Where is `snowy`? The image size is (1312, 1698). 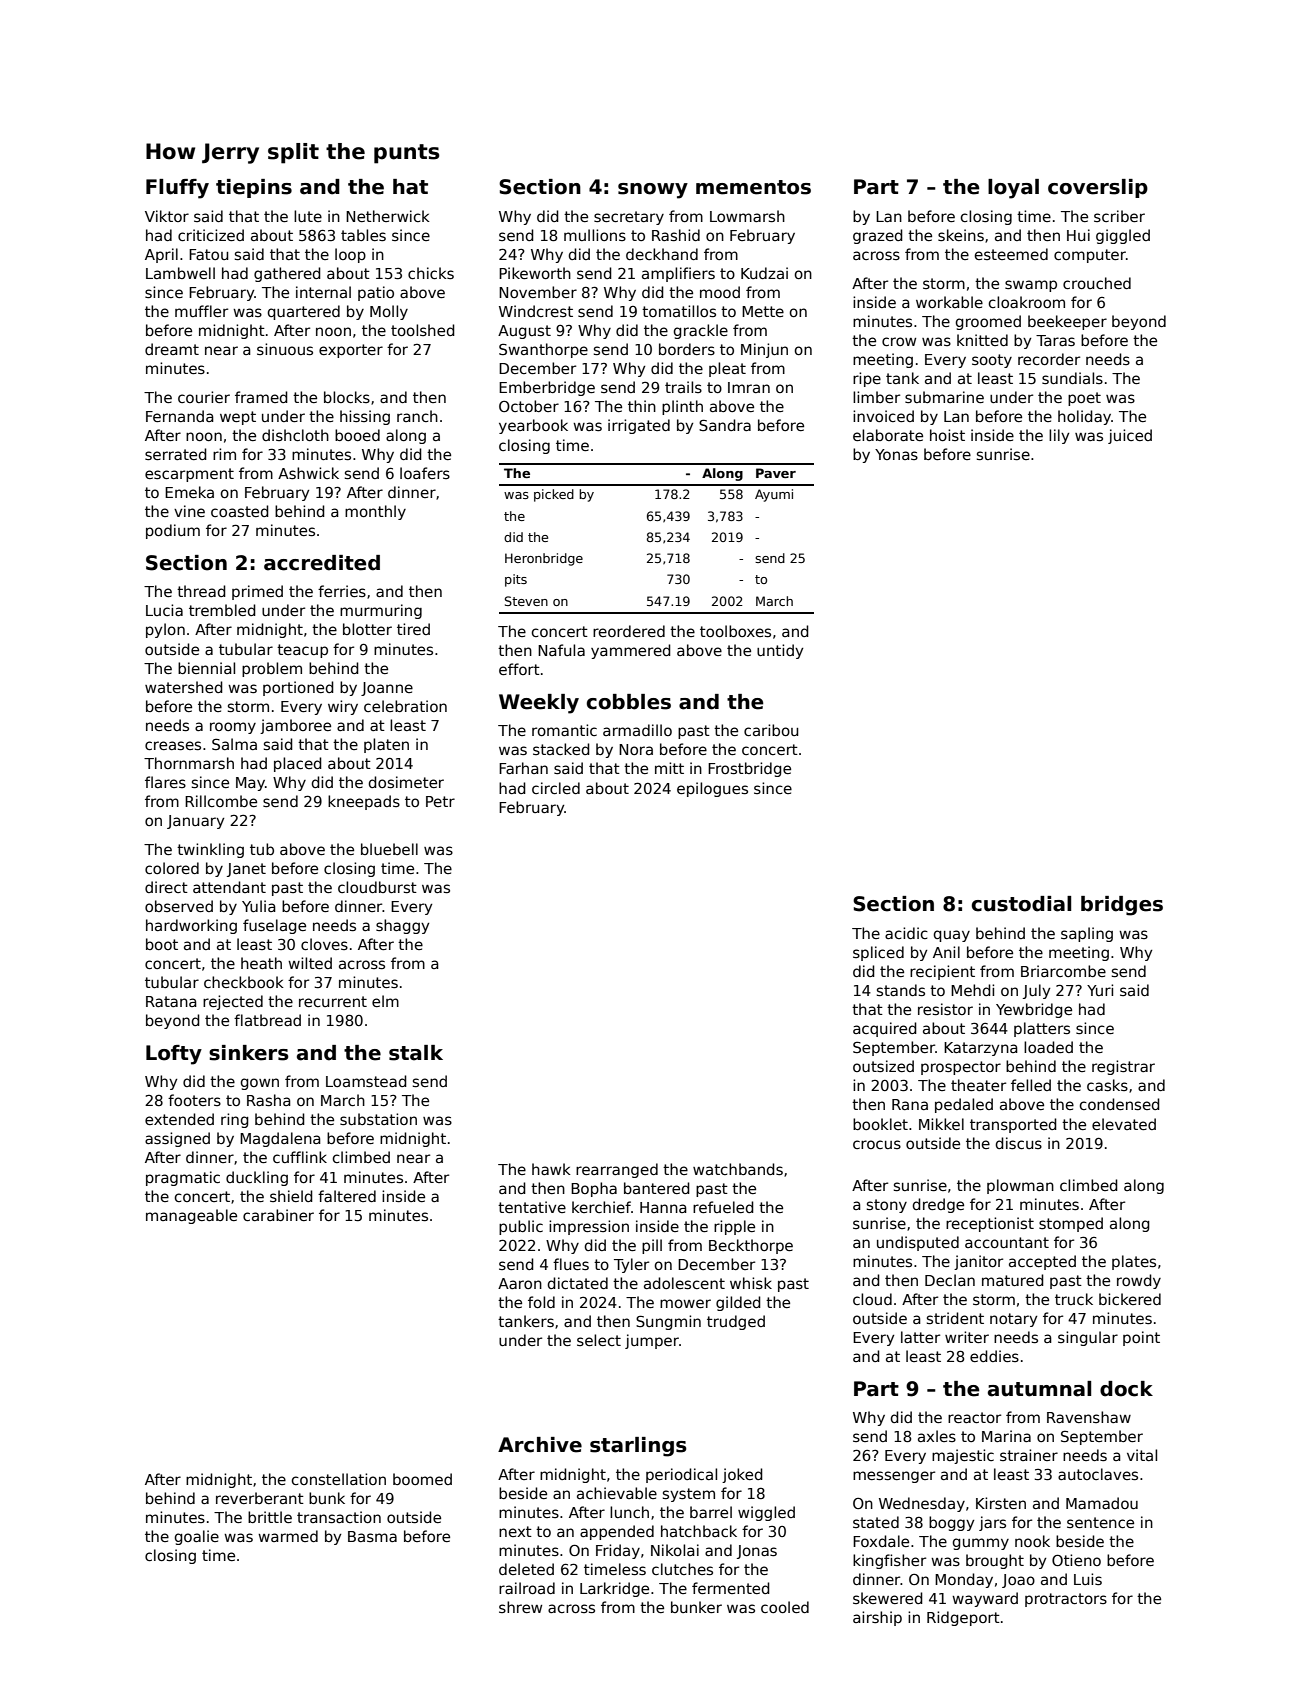 snowy is located at coordinates (653, 191).
